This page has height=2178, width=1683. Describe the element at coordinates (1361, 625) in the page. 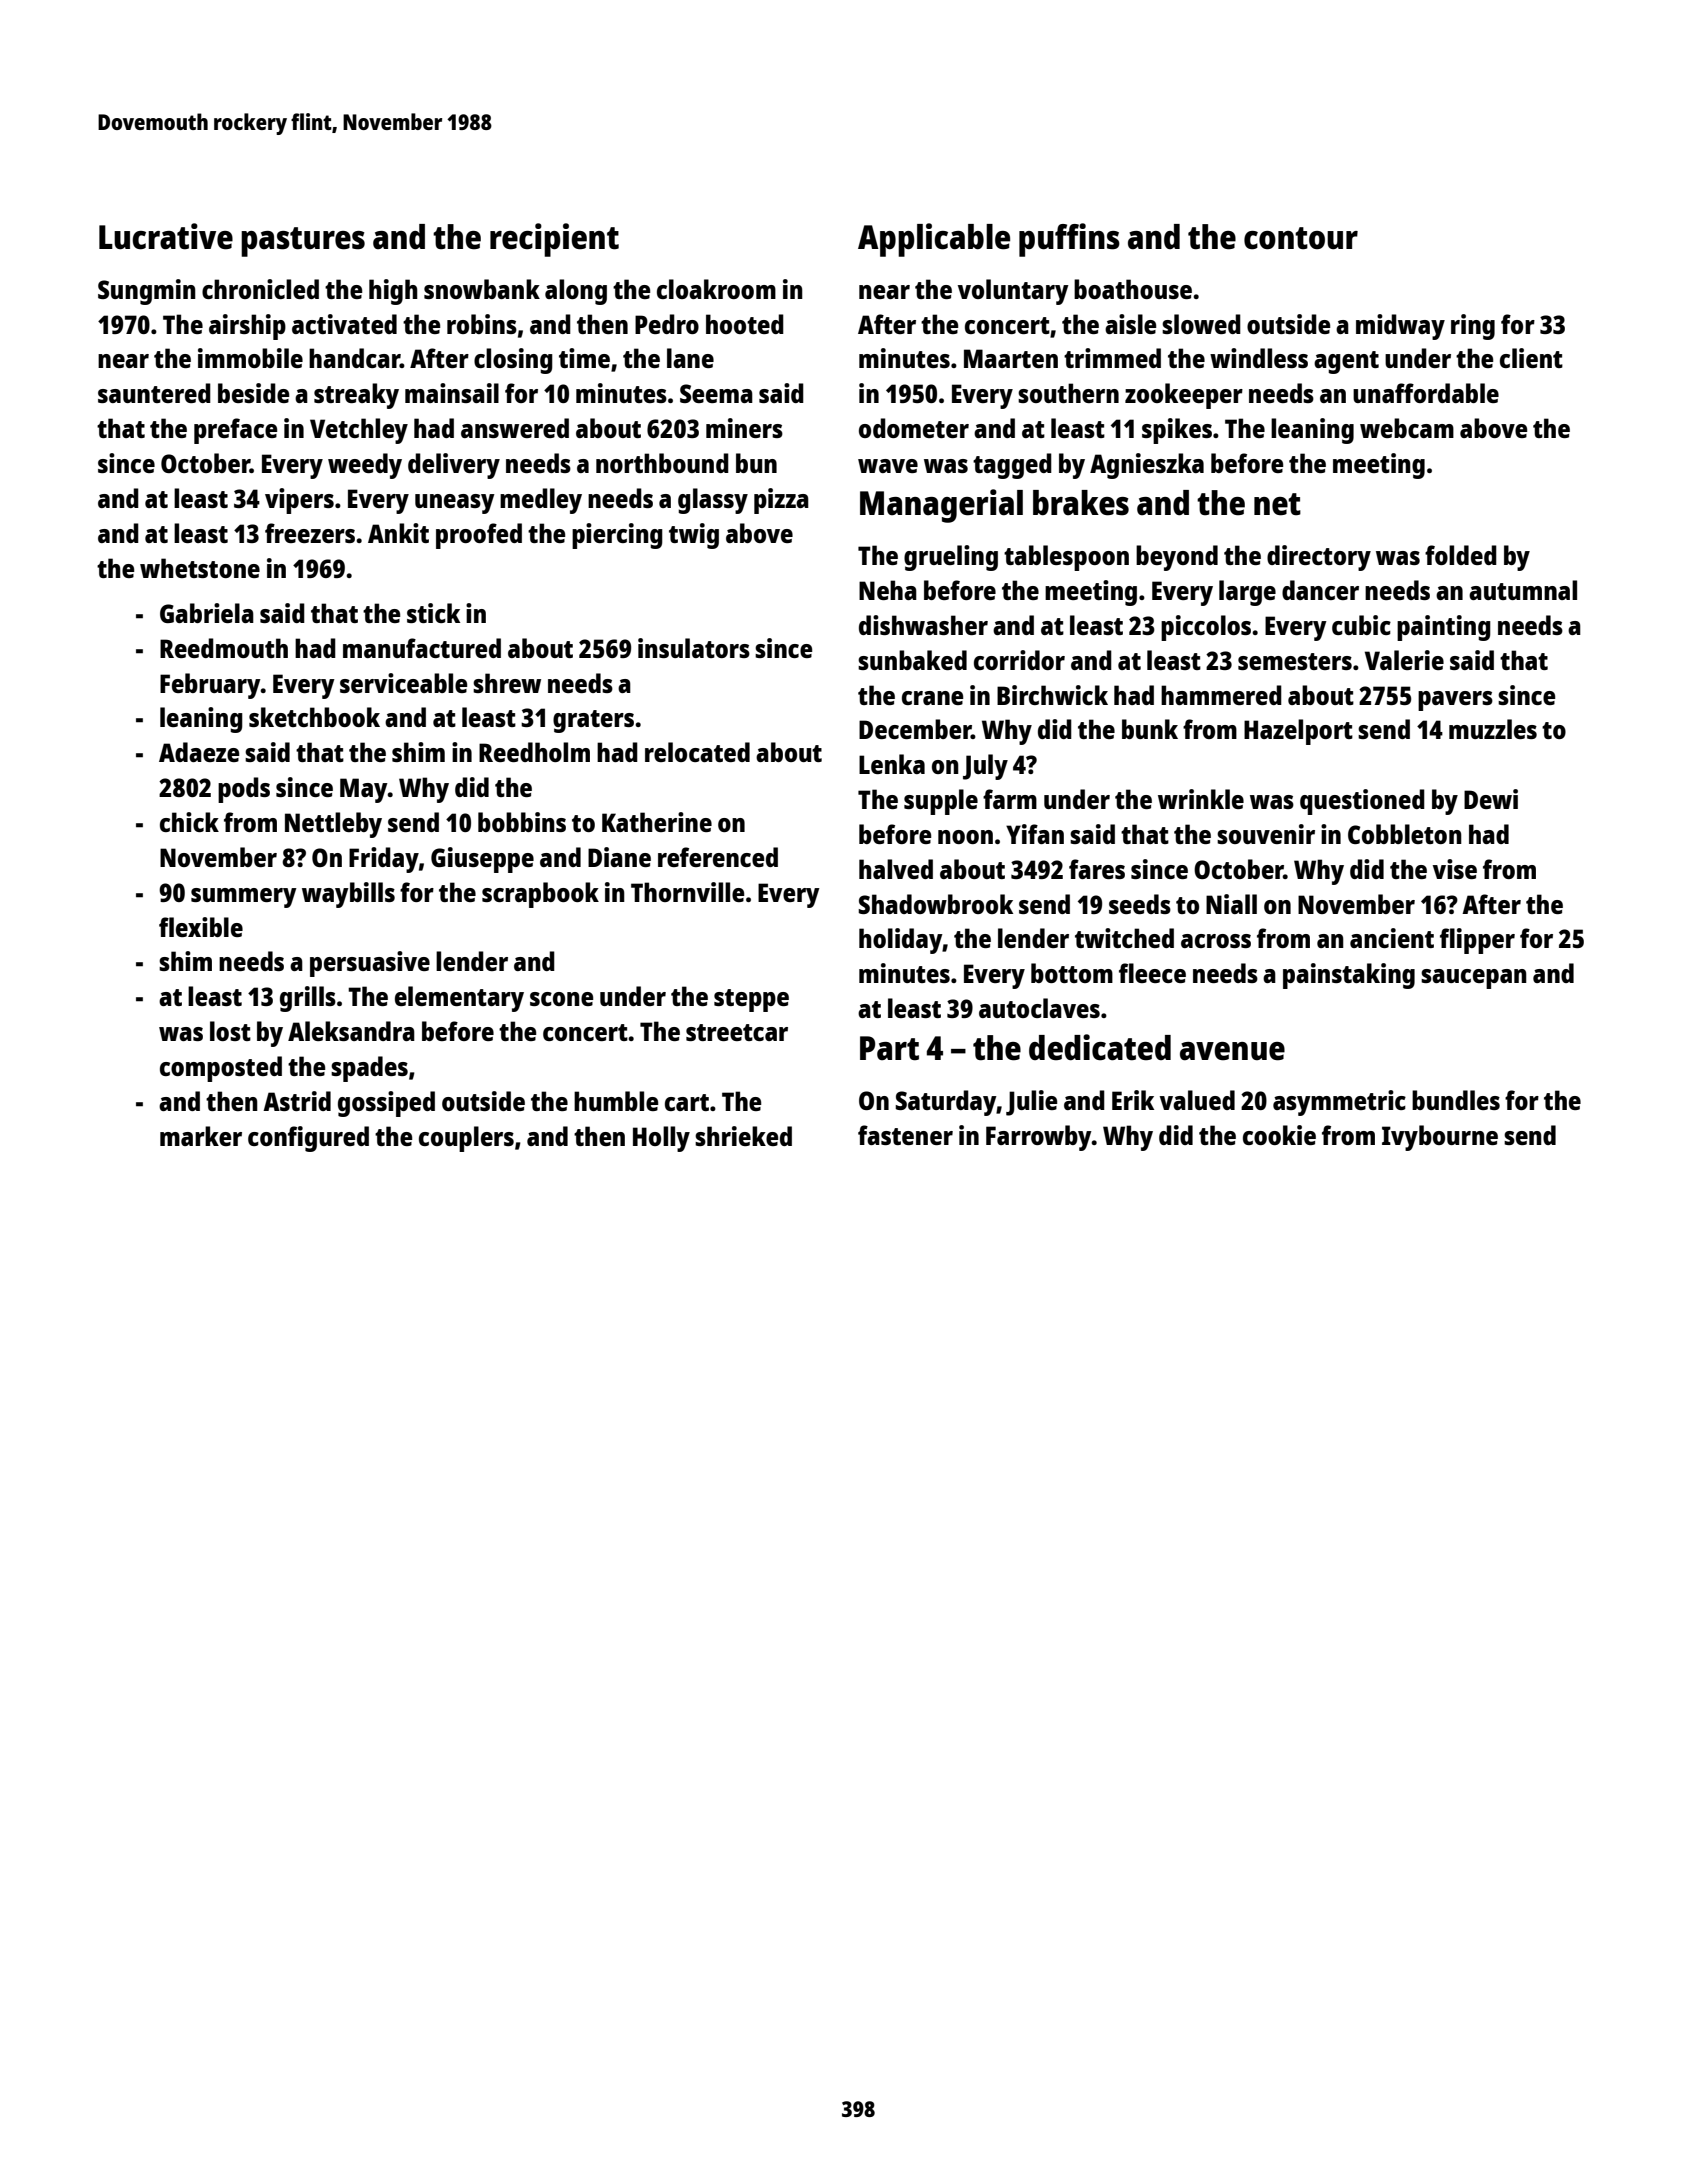

I see `cubic` at that location.
